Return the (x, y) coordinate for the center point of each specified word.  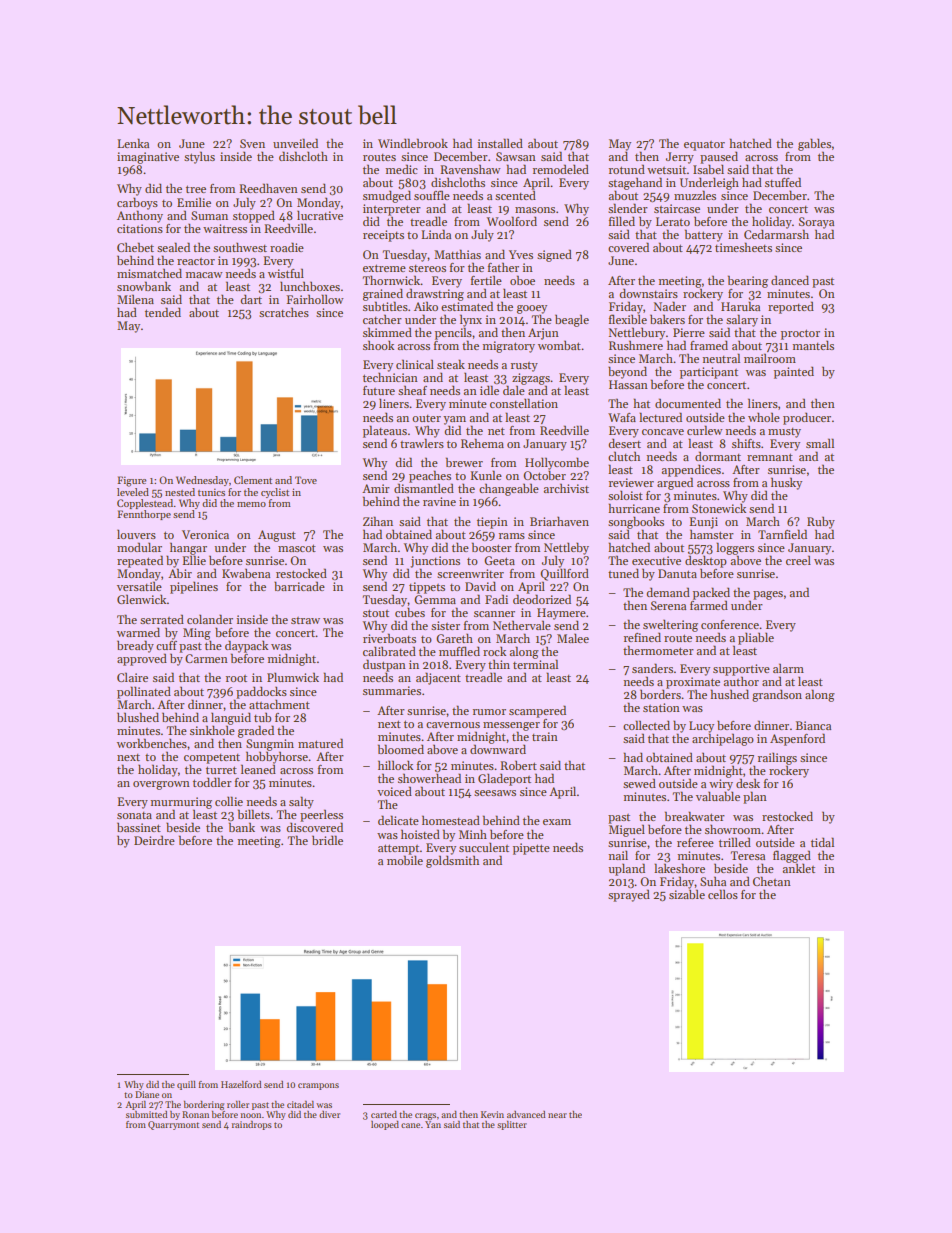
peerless (321, 816)
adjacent (438, 678)
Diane (147, 1094)
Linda (436, 234)
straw (305, 620)
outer (426, 418)
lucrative (320, 215)
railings (777, 759)
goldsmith (452, 861)
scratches (284, 312)
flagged (792, 856)
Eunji (703, 523)
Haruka (740, 306)
